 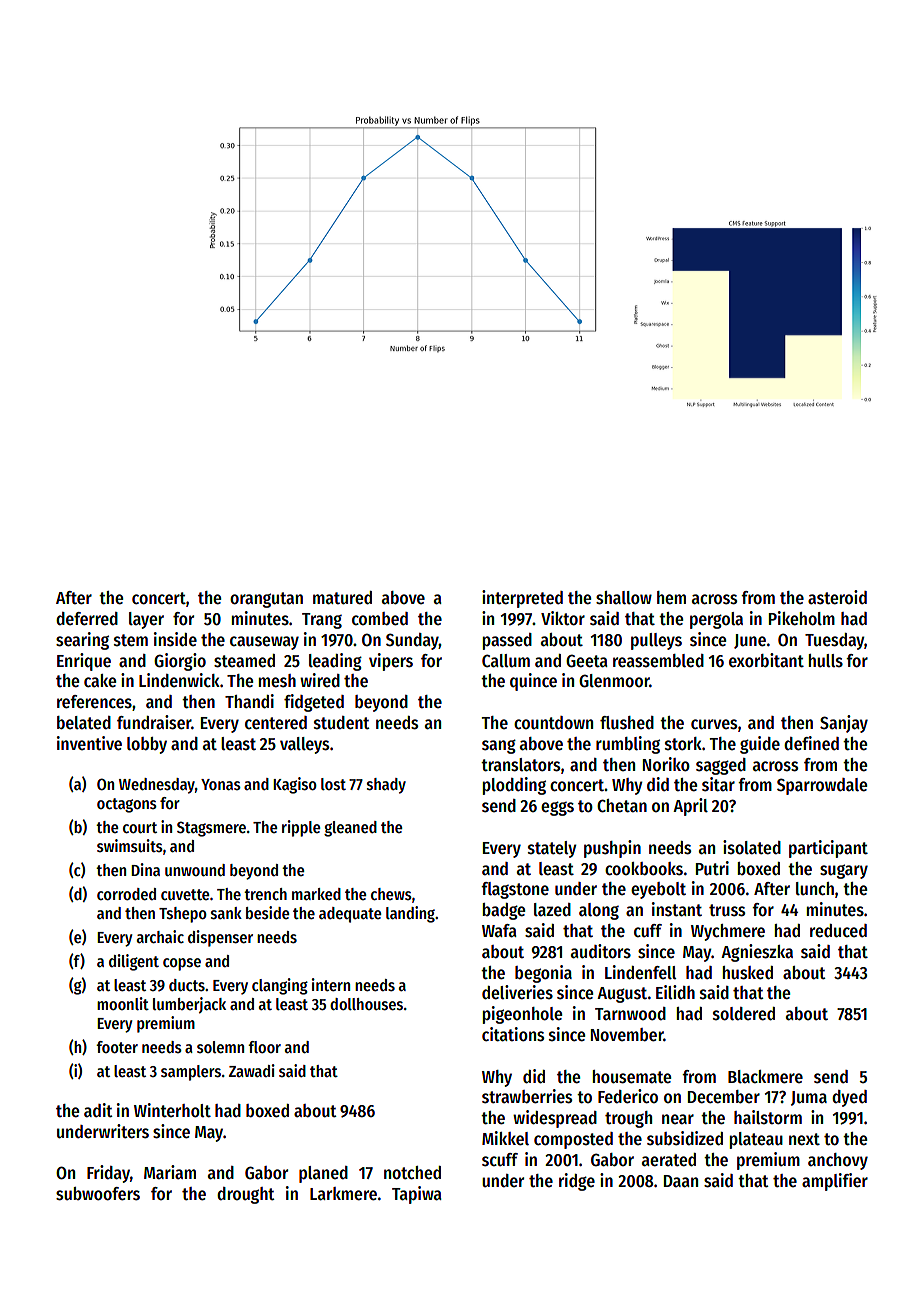 I want to click on exorbitant, so click(x=766, y=660).
